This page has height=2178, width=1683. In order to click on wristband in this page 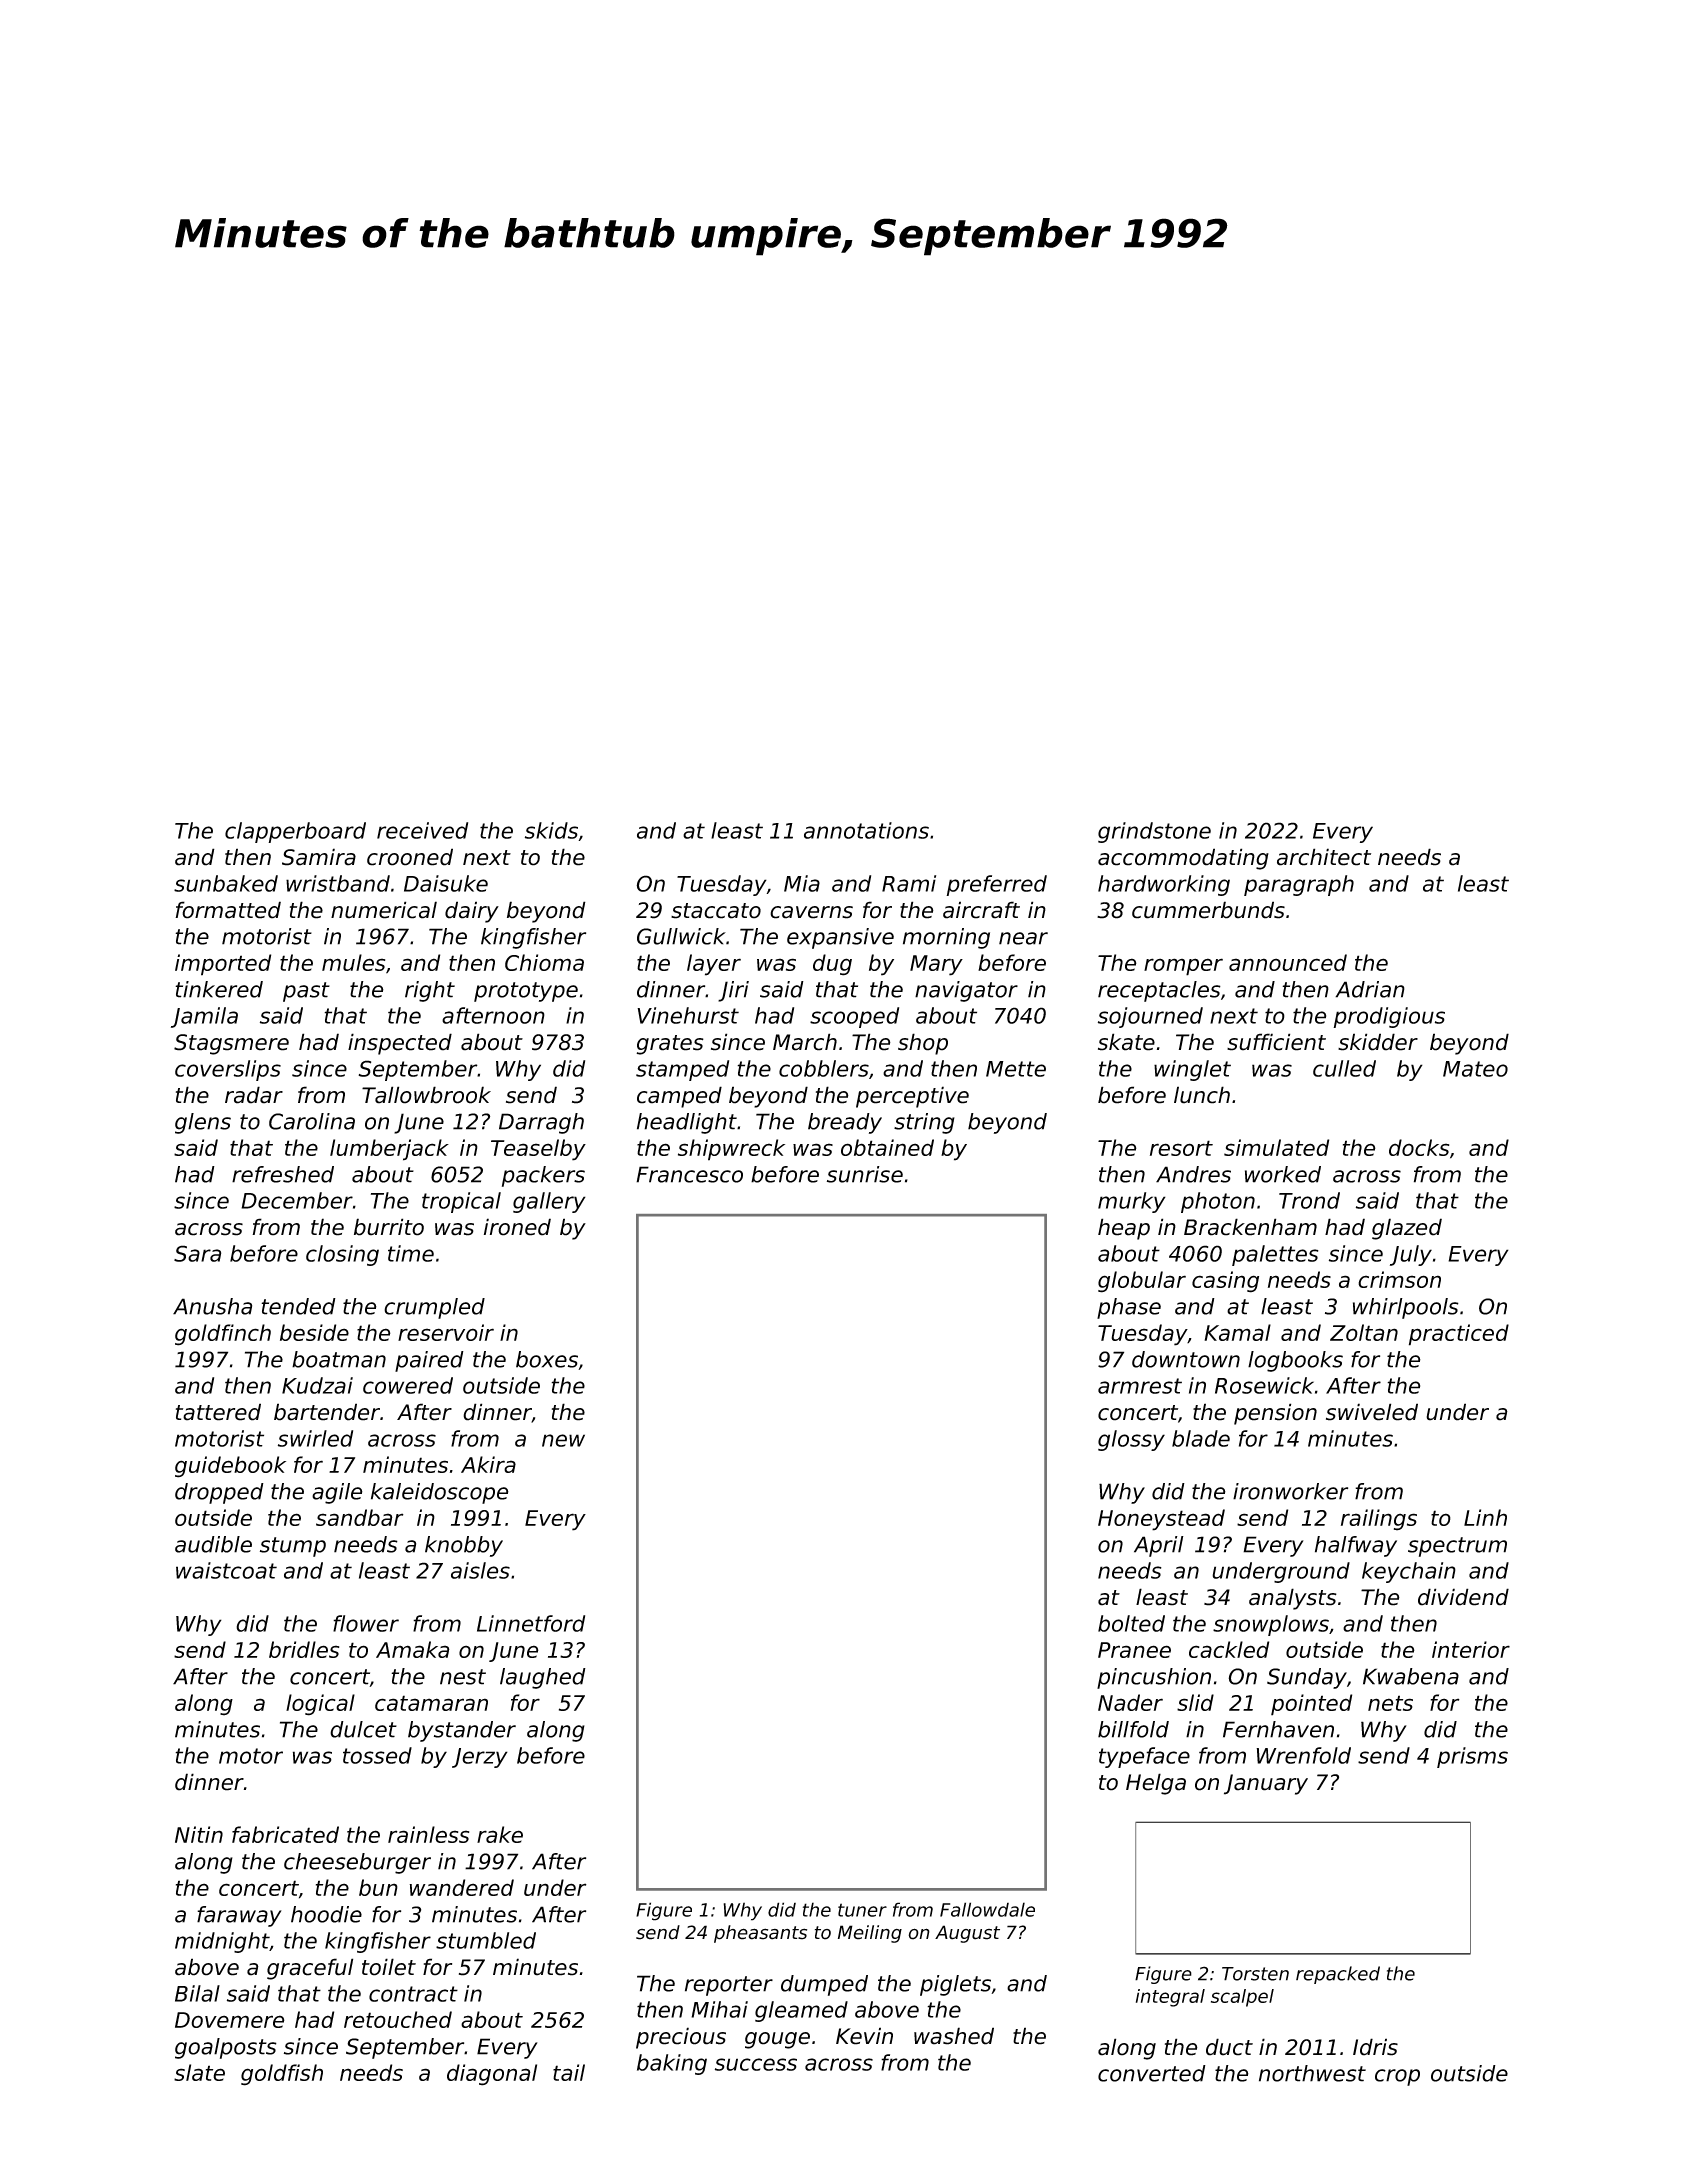, I will do `click(338, 883)`.
